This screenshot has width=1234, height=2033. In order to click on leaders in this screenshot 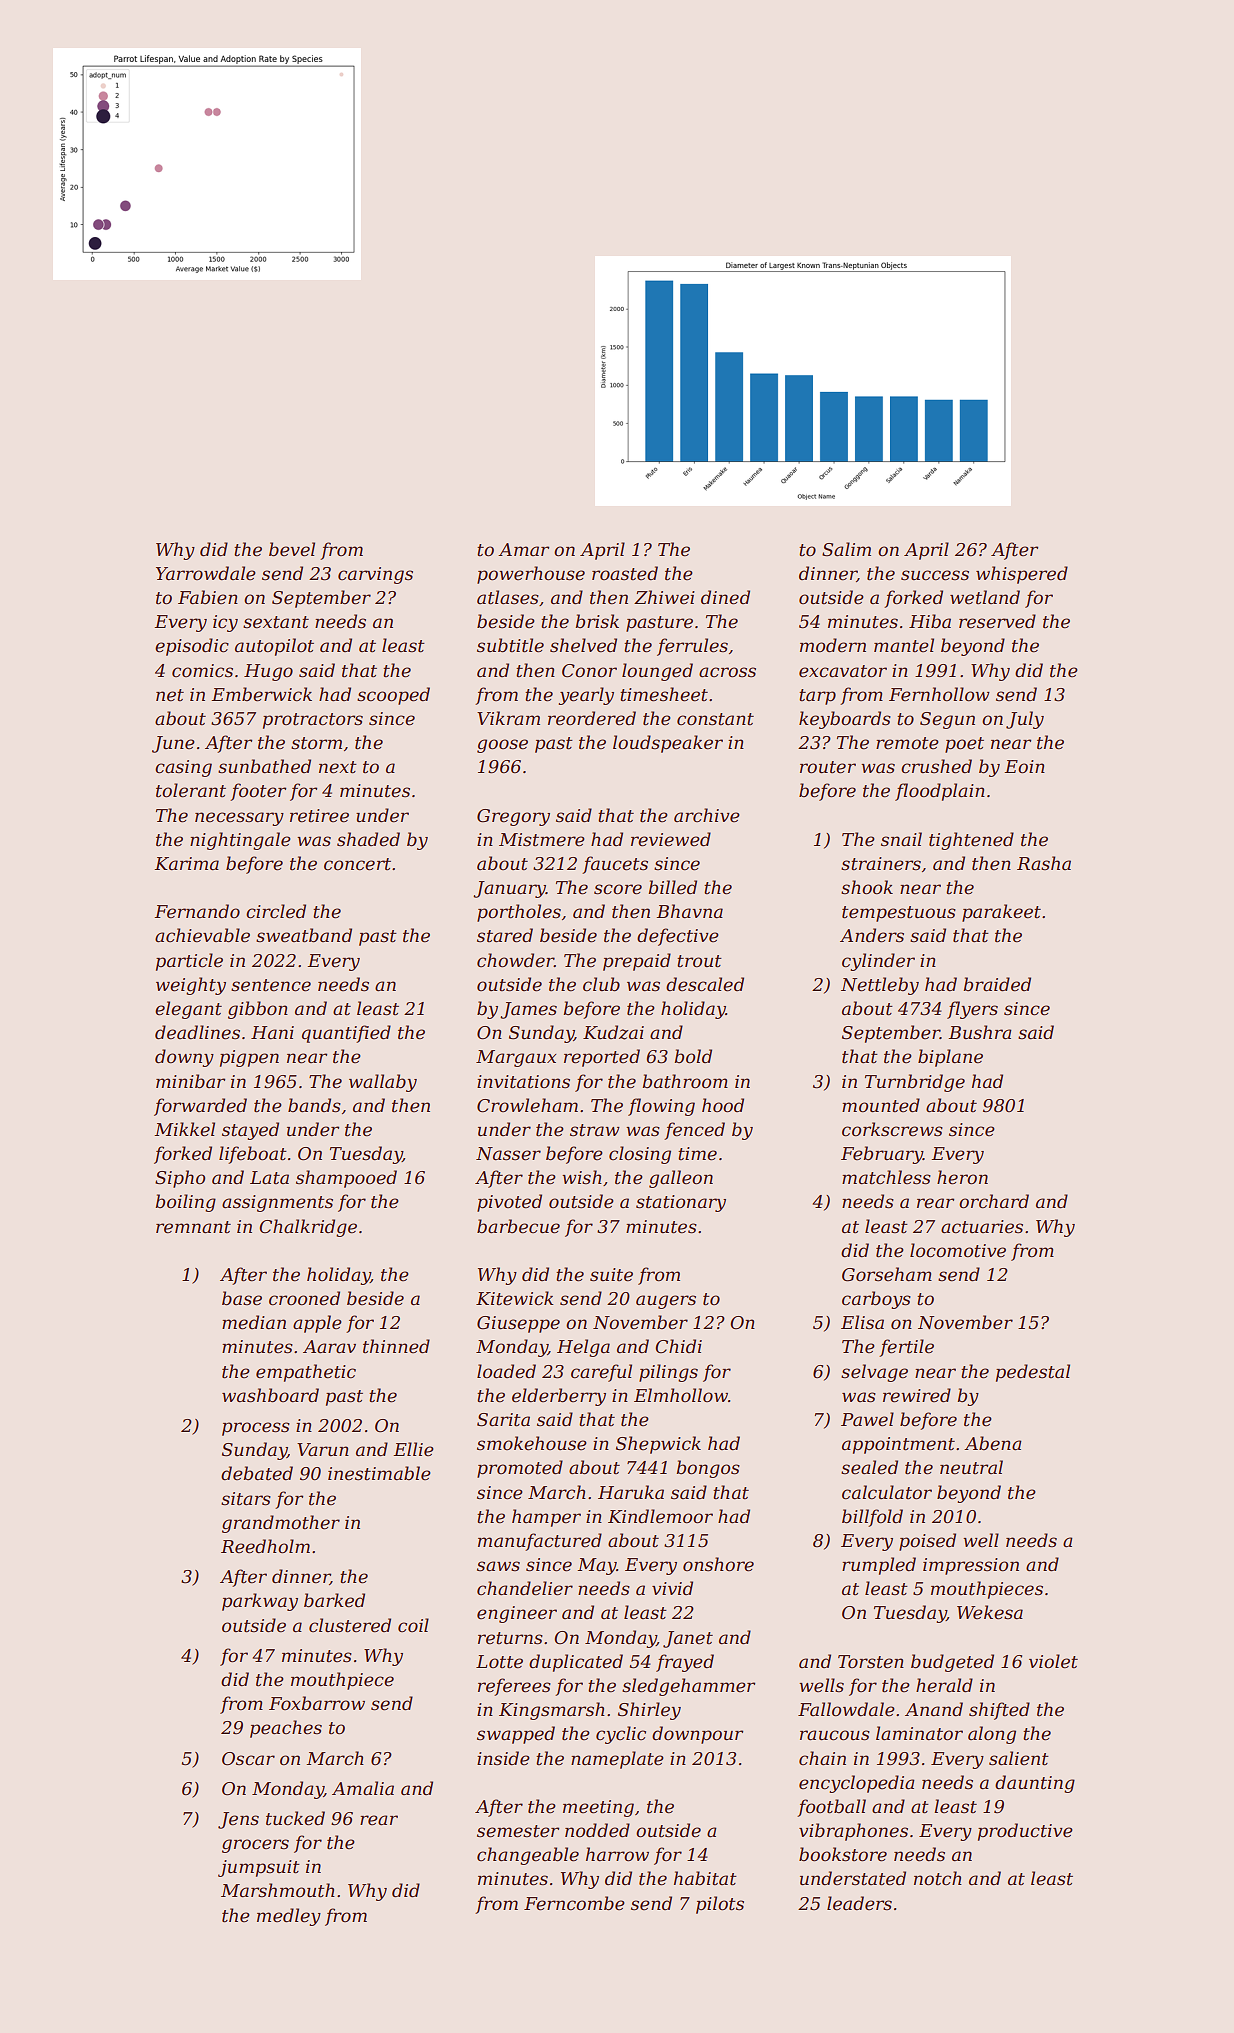, I will do `click(859, 1903)`.
